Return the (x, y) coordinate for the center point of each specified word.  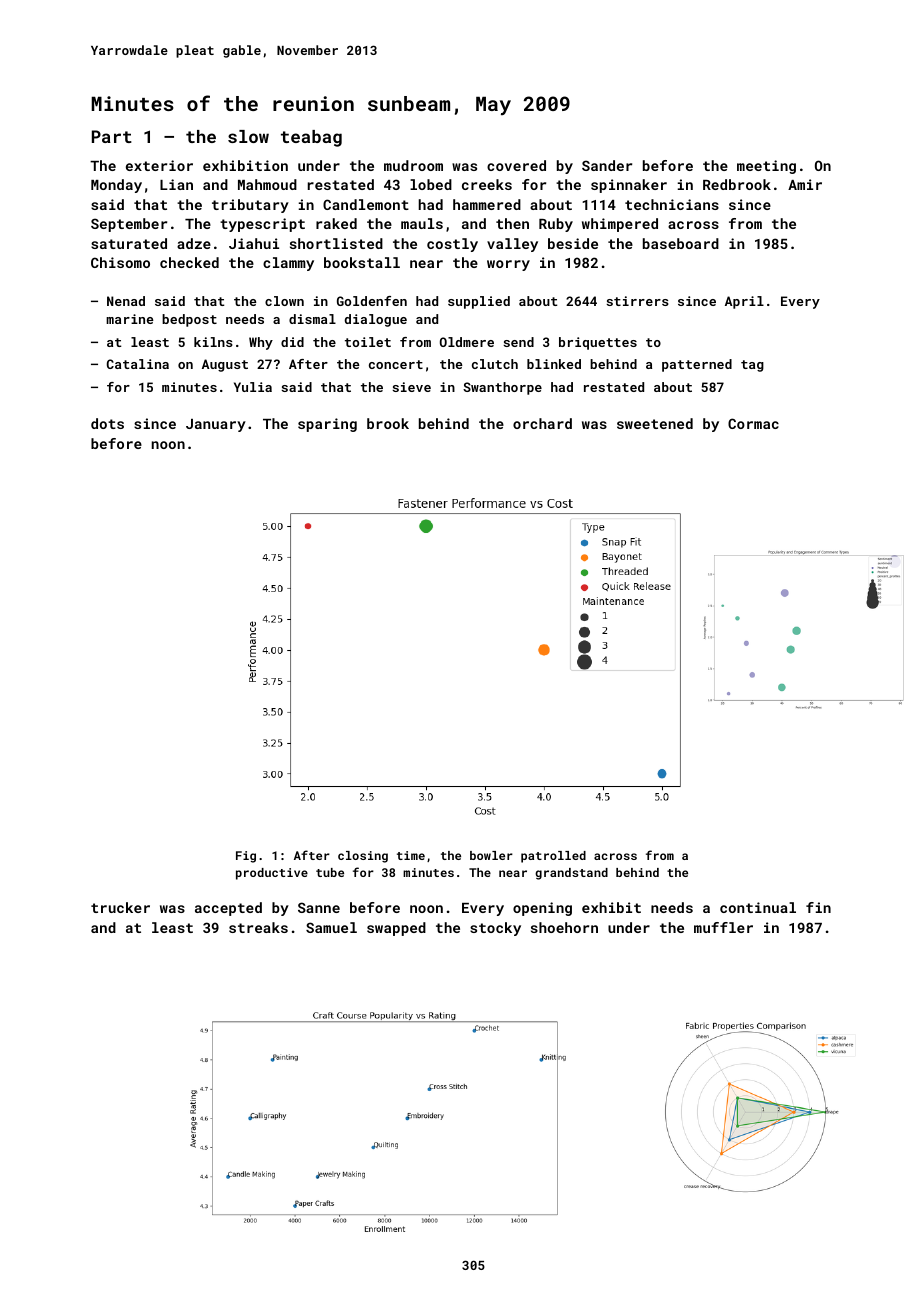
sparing (327, 425)
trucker (120, 907)
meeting (766, 167)
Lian (176, 184)
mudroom (413, 165)
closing (363, 857)
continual (758, 907)
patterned (697, 365)
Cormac (753, 423)
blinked (554, 364)
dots (107, 423)
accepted (228, 909)
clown (284, 301)
